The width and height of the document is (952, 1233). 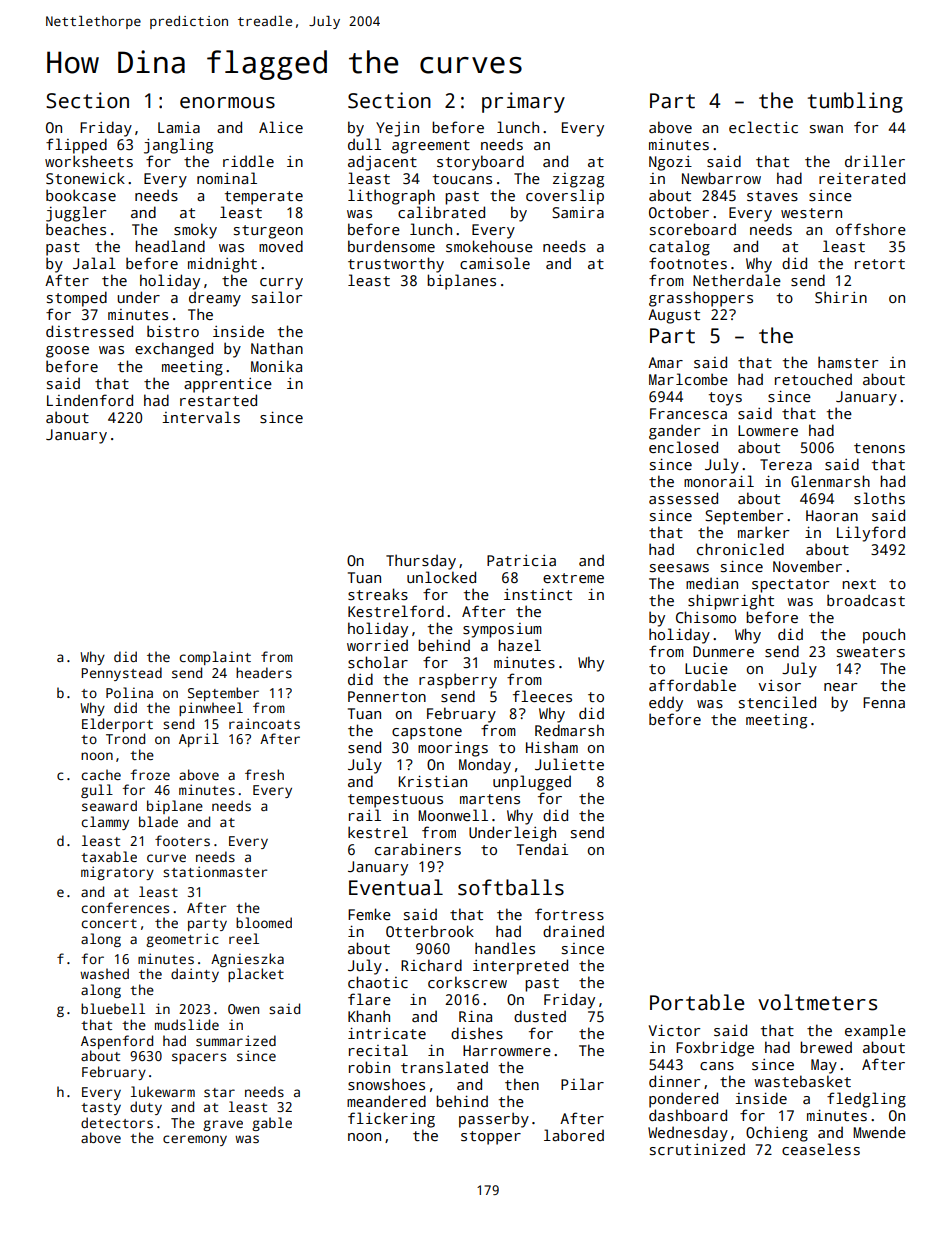 What do you see at coordinates (158, 821) in the document?
I see `blade` at bounding box center [158, 821].
